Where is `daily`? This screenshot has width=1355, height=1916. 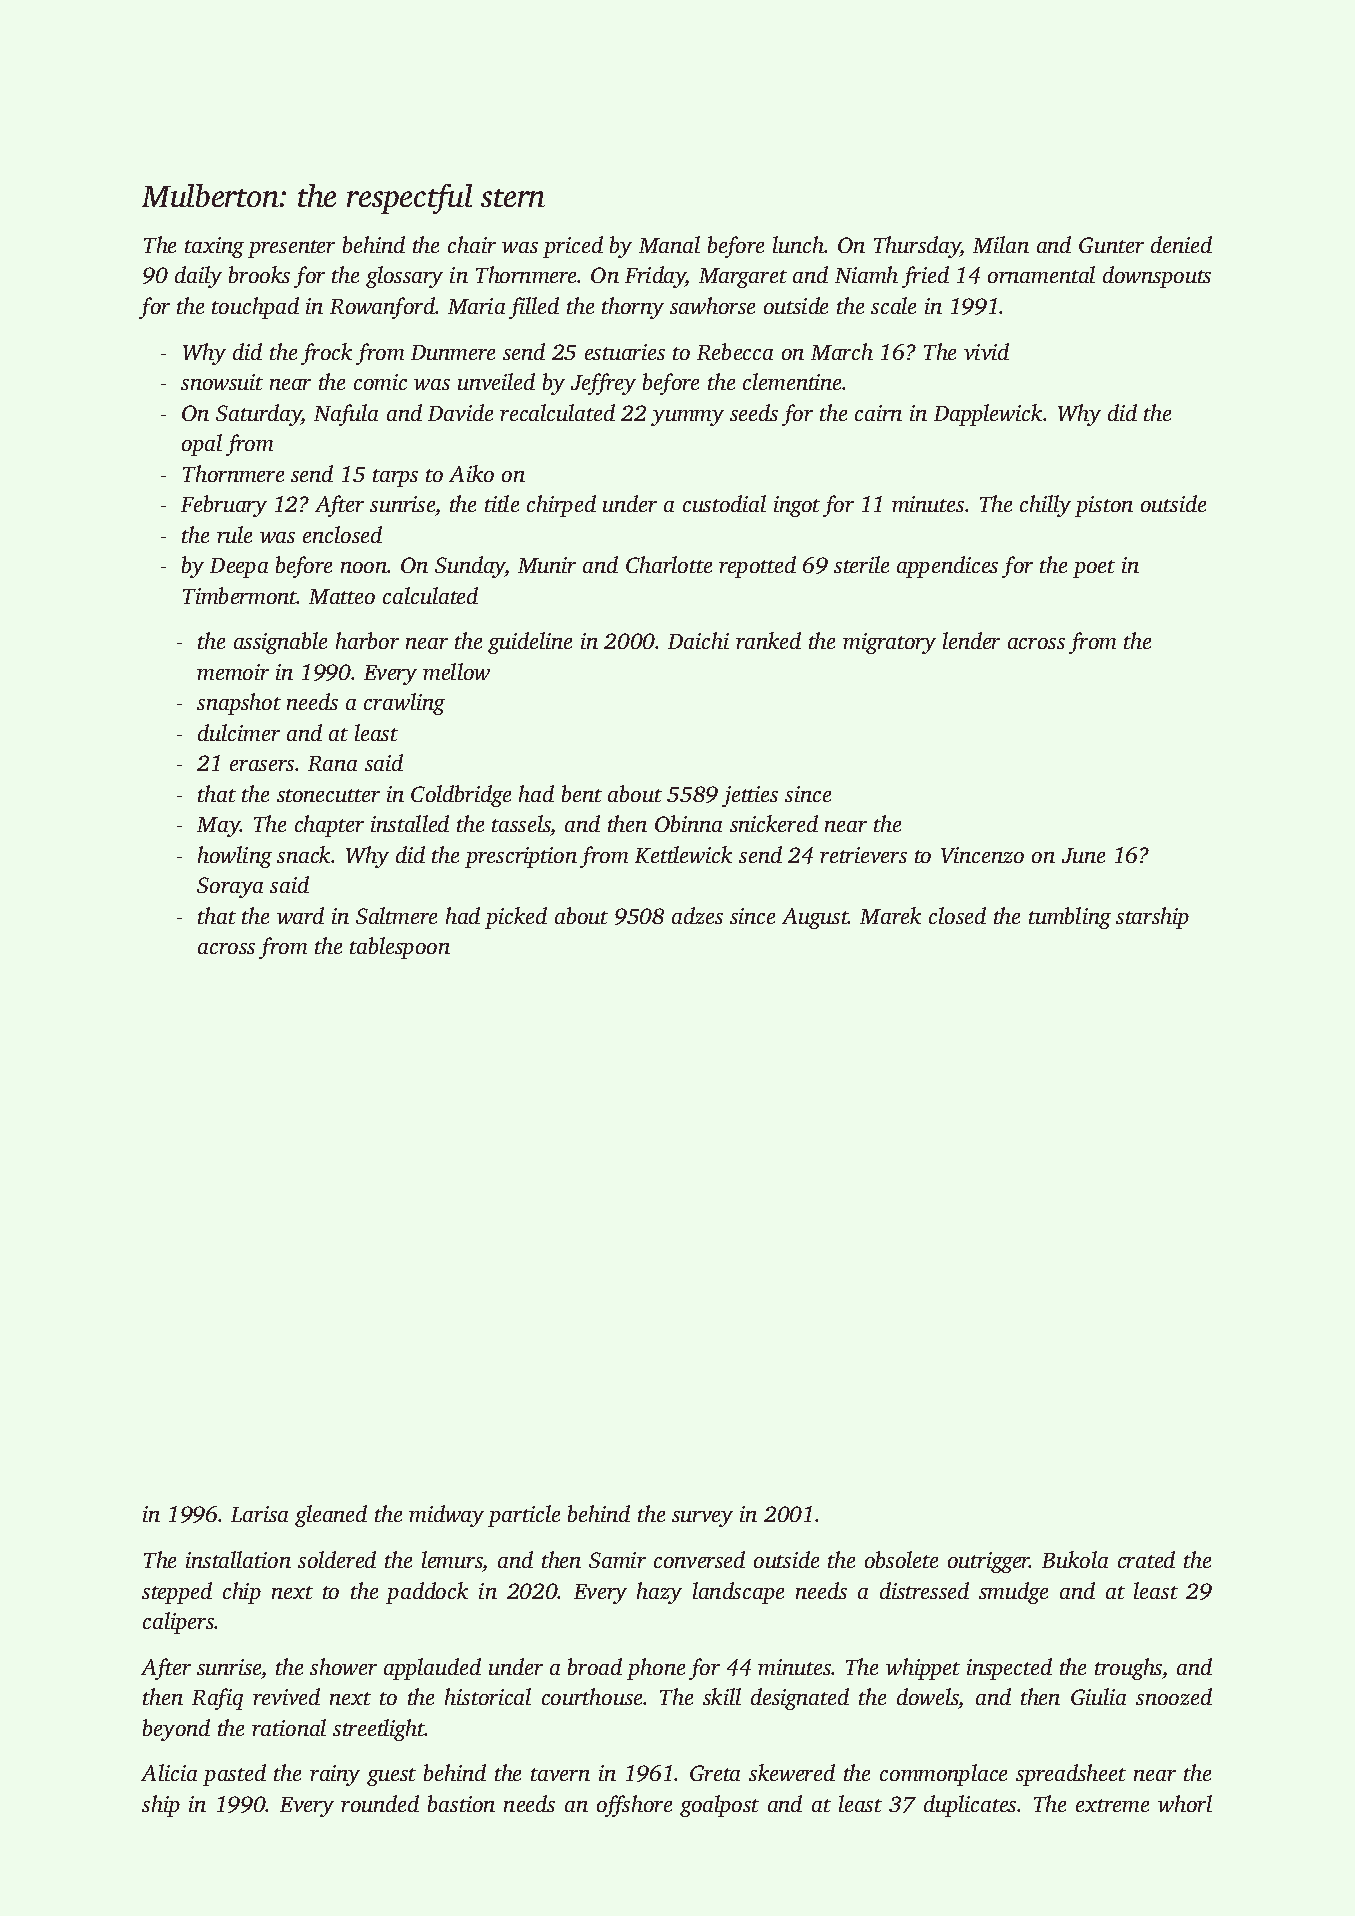 daily is located at coordinates (198, 277).
